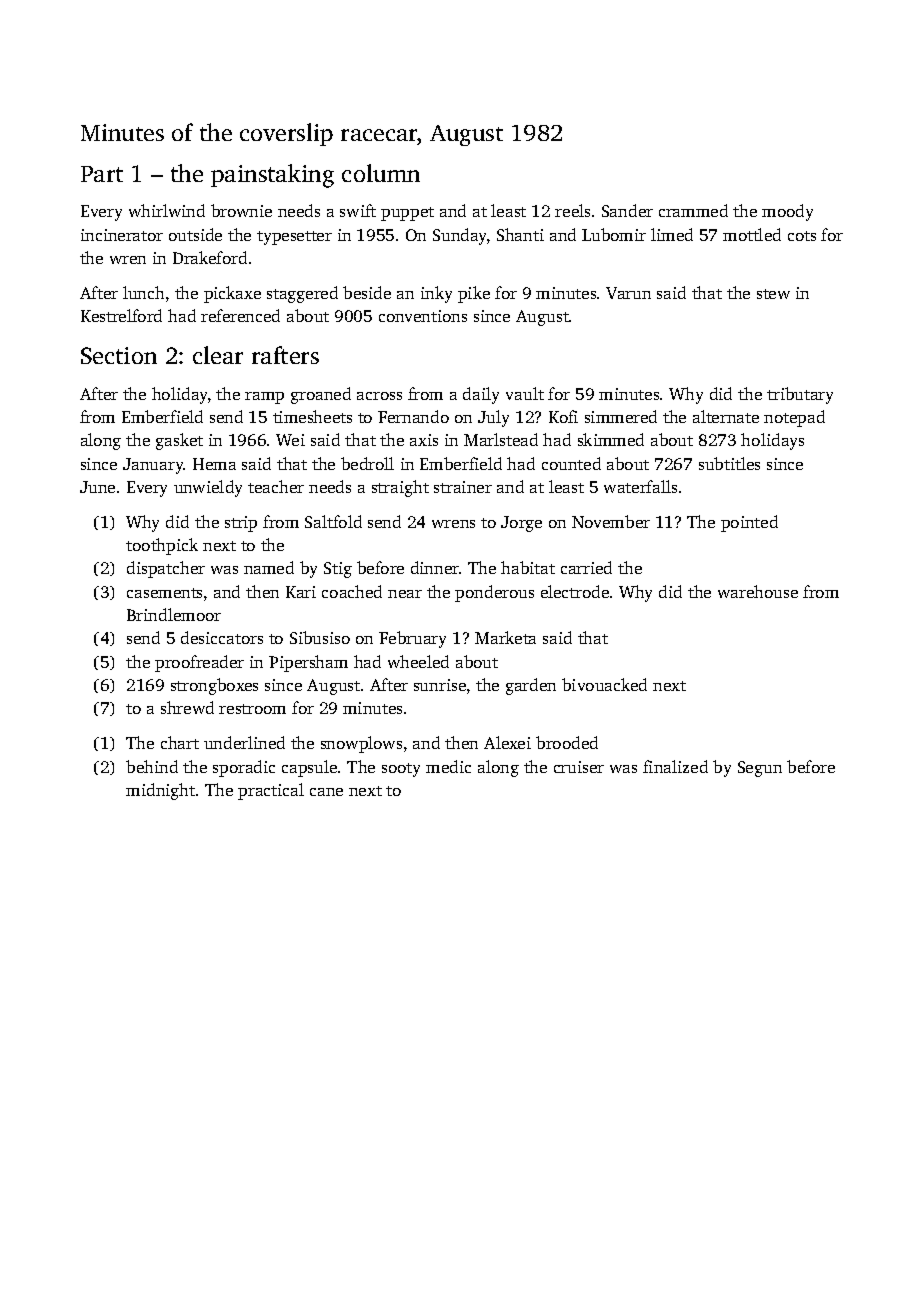 This screenshot has width=924, height=1314. Describe the element at coordinates (187, 707) in the screenshot. I see `shrewd` at that location.
